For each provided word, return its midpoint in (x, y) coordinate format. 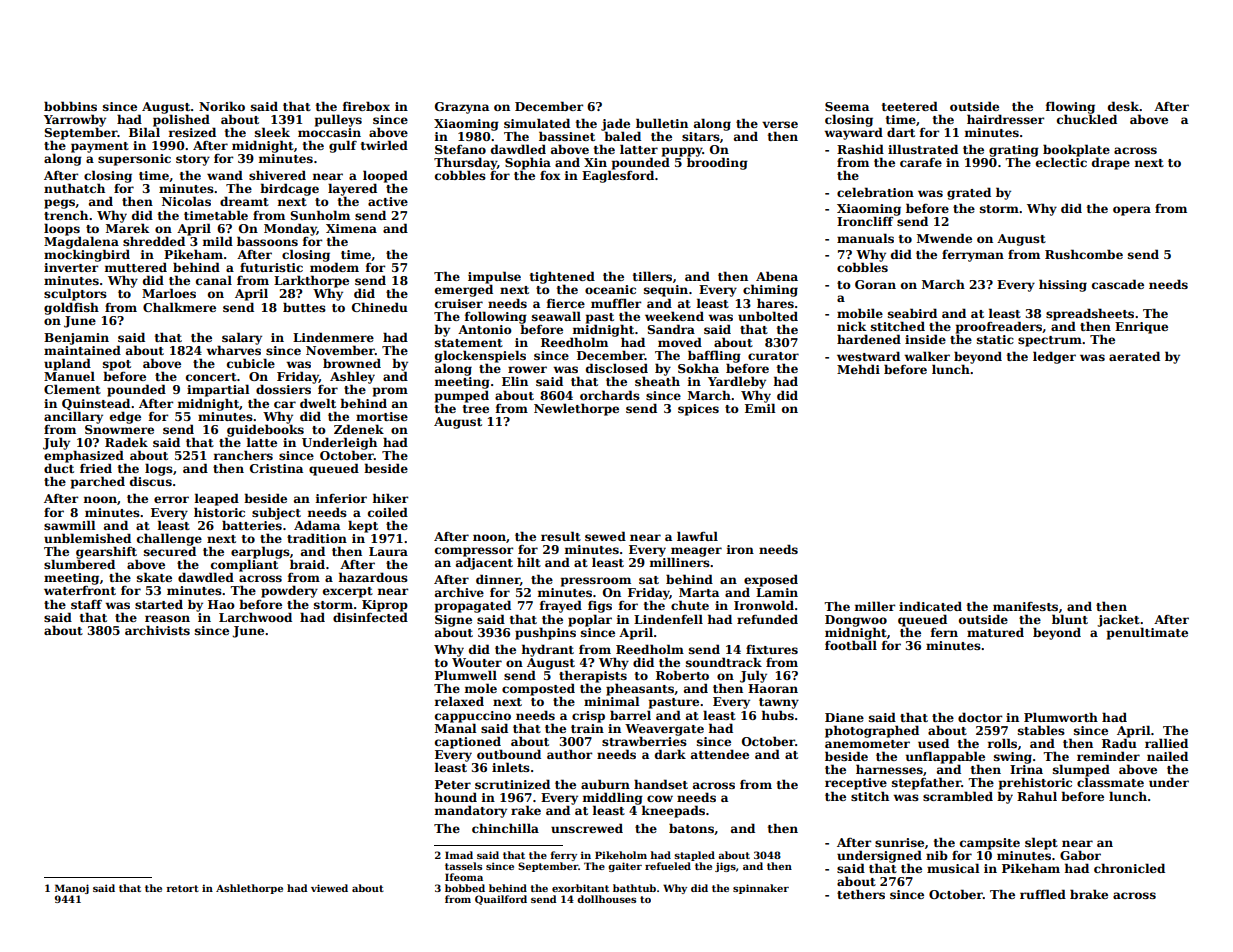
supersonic (134, 160)
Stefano (460, 149)
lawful (697, 536)
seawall (556, 316)
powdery (289, 591)
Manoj (72, 889)
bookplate (1076, 150)
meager (696, 552)
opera (1132, 211)
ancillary (73, 417)
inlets (511, 767)
